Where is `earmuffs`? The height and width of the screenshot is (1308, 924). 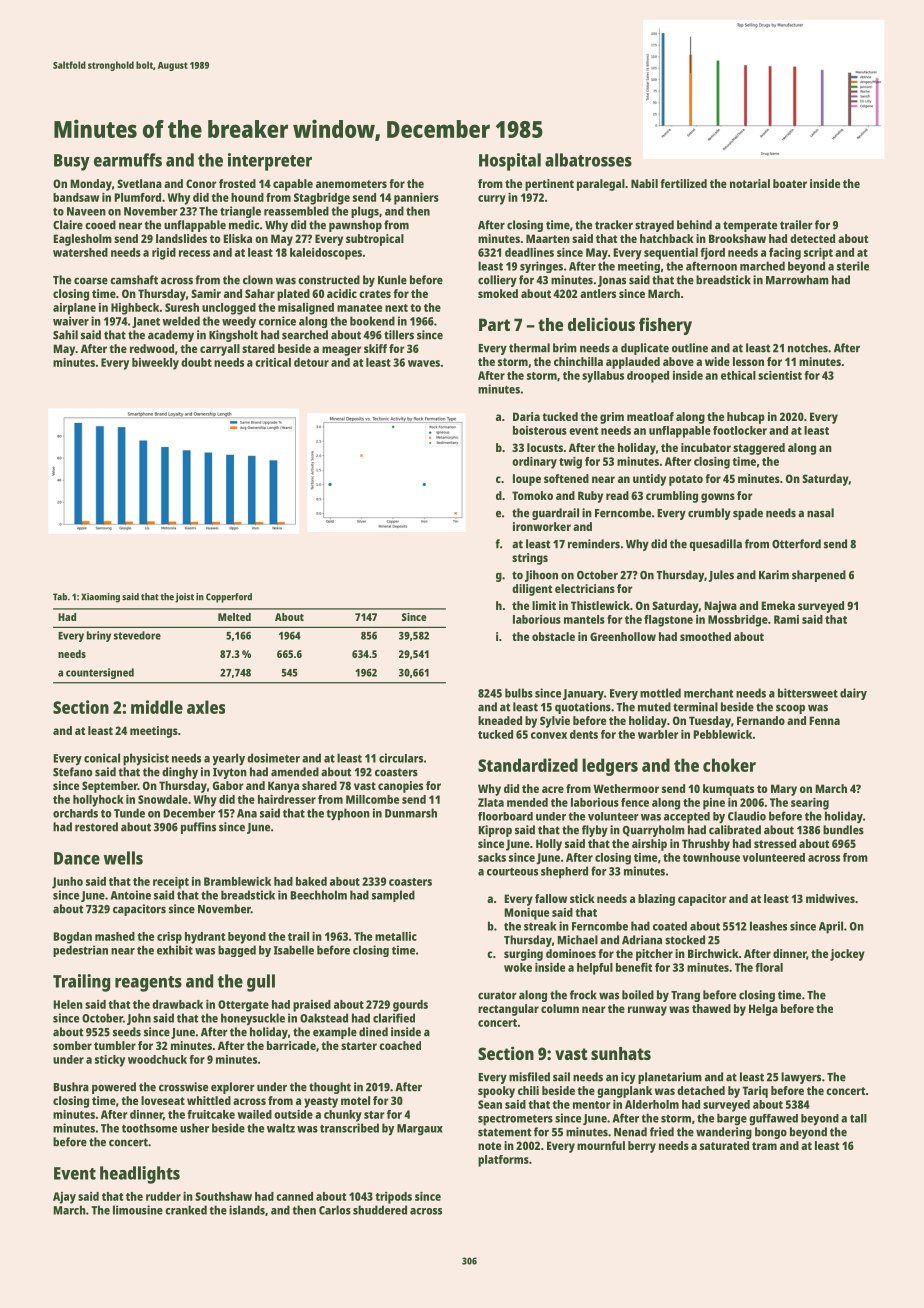
earmuffs is located at coordinates (128, 160).
